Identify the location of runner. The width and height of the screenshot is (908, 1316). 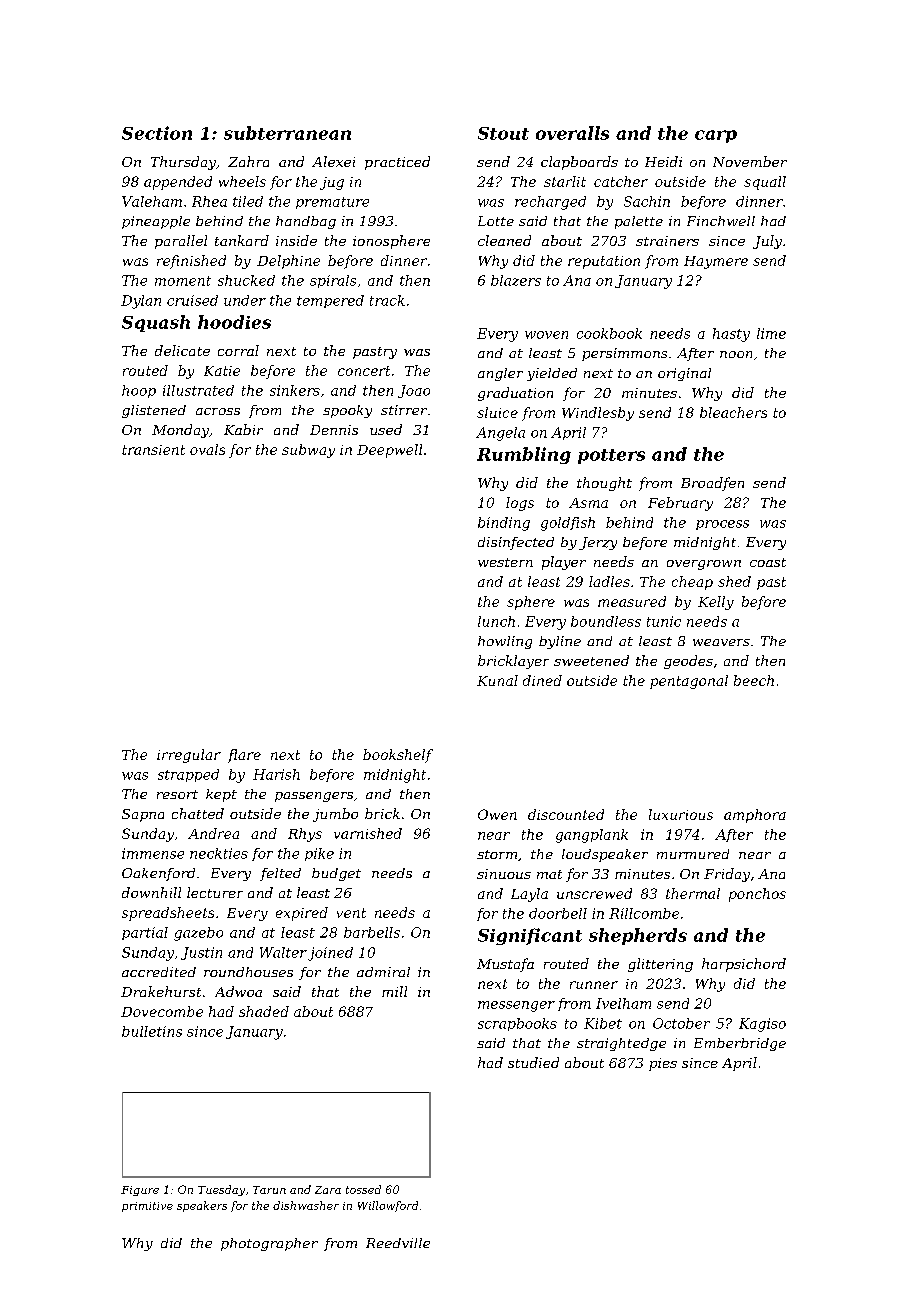
(594, 985).
